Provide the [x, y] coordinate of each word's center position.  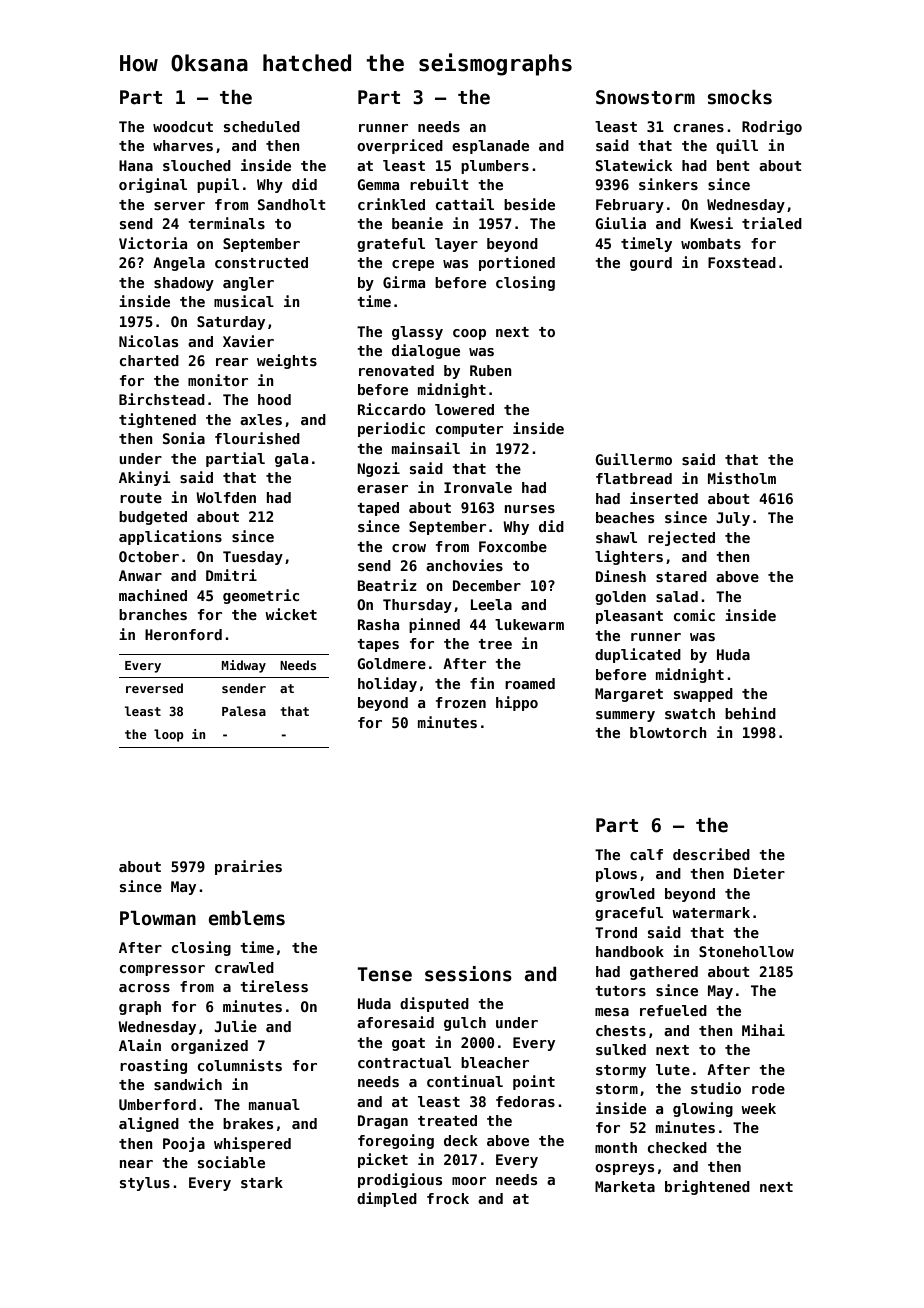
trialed [772, 223]
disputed [434, 1004]
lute [673, 1069]
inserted [664, 498]
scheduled [262, 126]
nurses [530, 509]
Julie [235, 1026]
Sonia [184, 438]
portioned [517, 263]
